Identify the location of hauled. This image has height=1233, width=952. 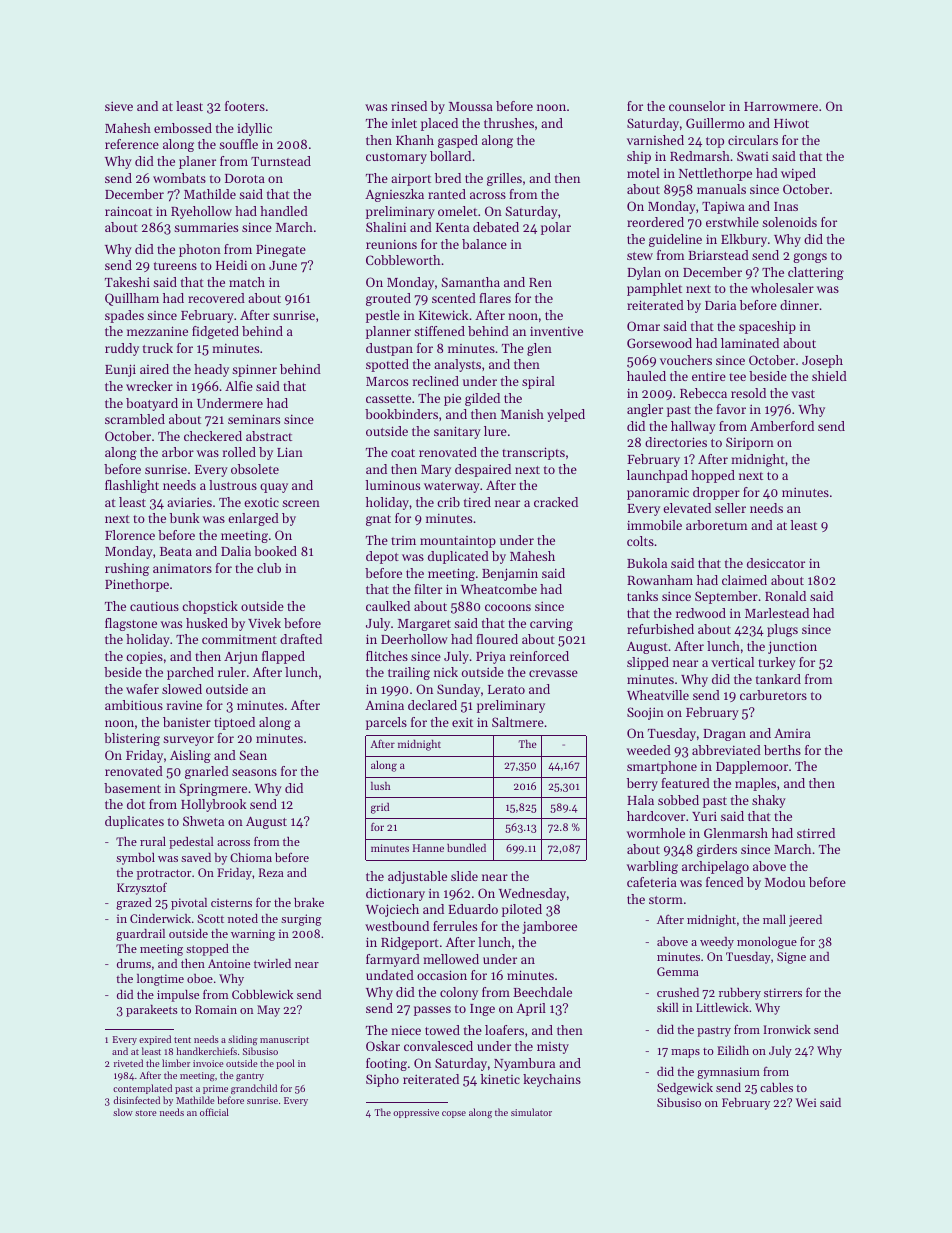
(646, 376).
